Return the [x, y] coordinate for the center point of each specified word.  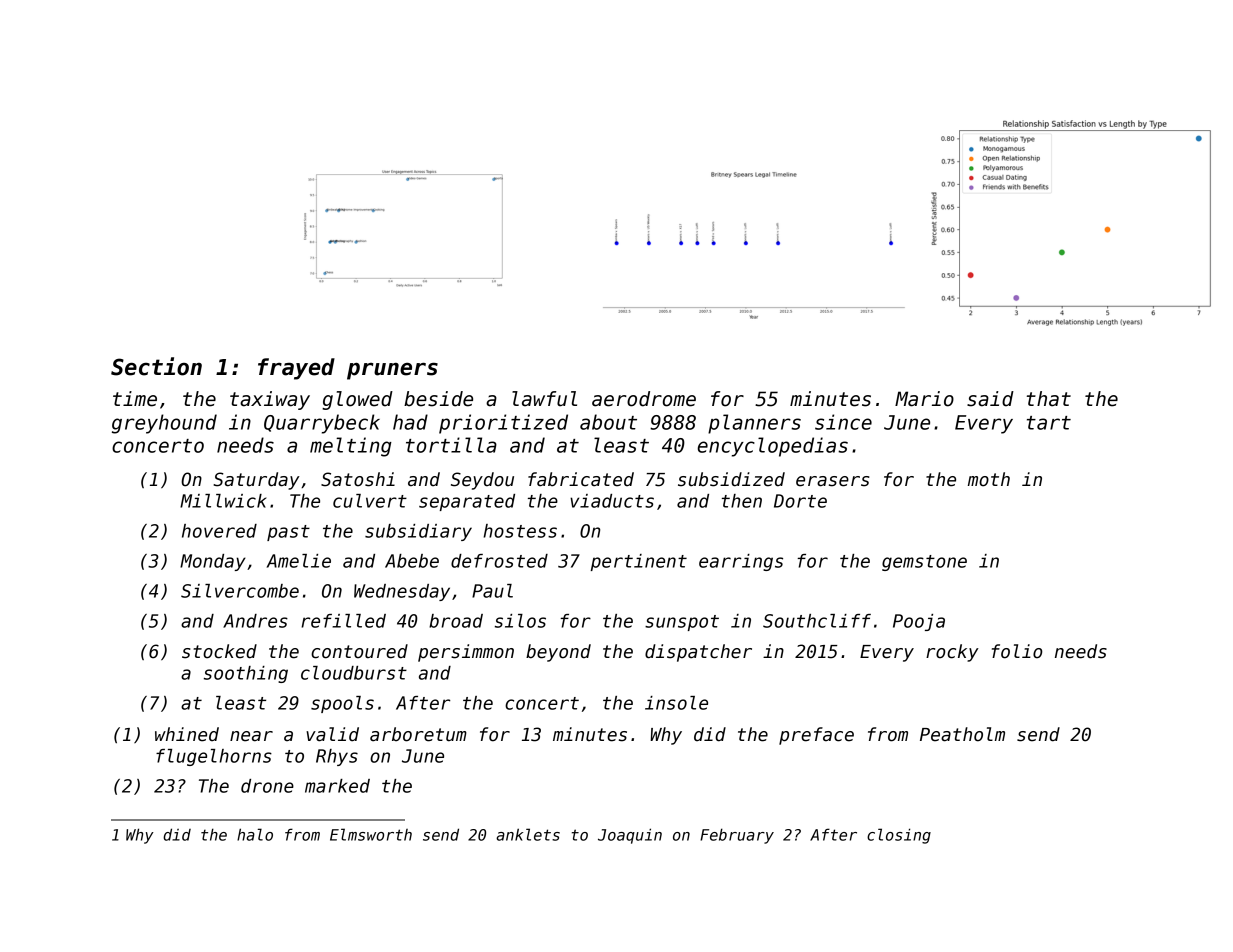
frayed [296, 369]
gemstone [924, 563]
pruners [392, 371]
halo [255, 834]
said [990, 399]
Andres [255, 621]
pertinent [639, 562]
